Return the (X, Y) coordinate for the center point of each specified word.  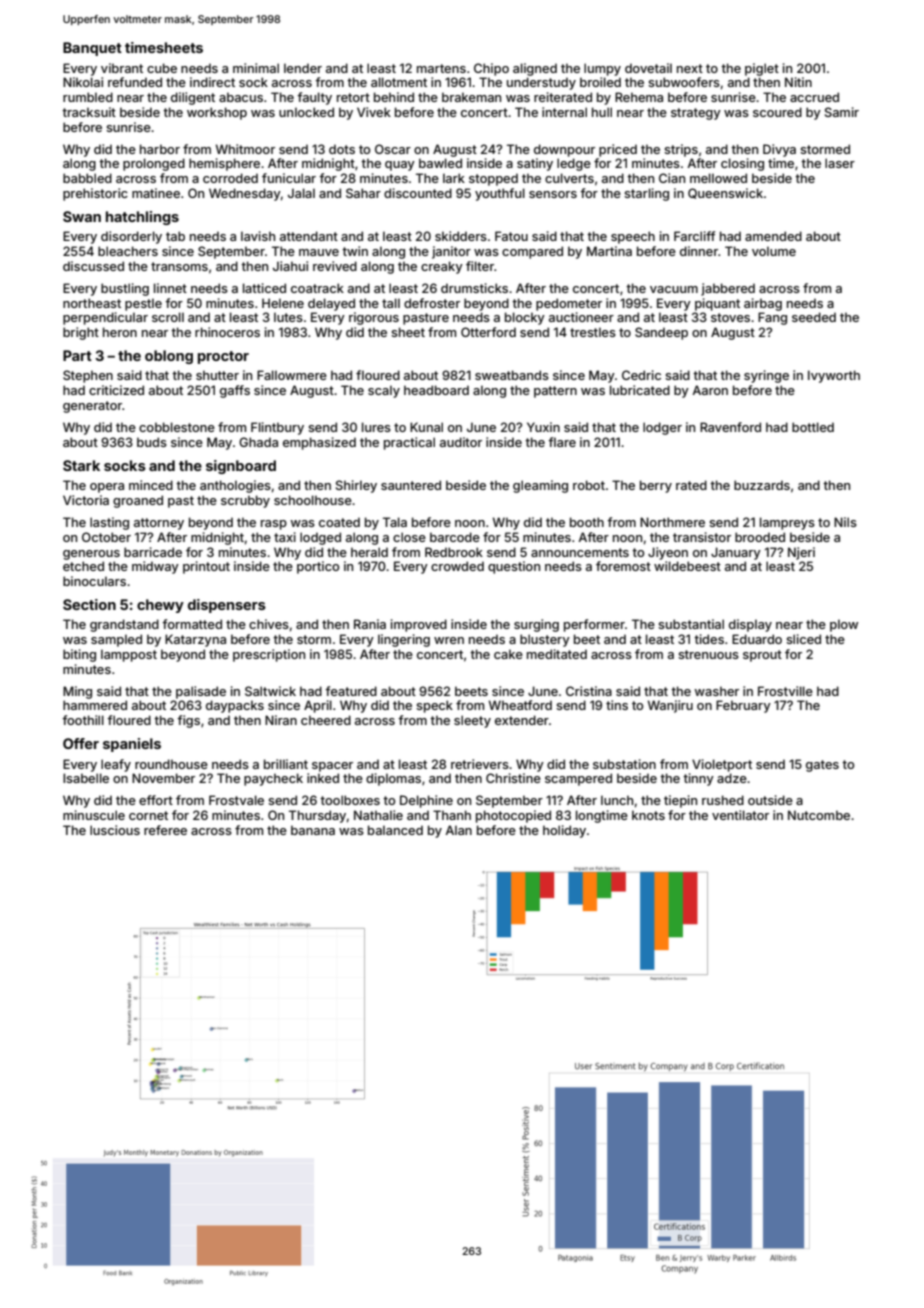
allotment (399, 82)
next (690, 68)
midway (155, 567)
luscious (115, 830)
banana (313, 830)
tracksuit (89, 112)
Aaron (710, 390)
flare (562, 442)
